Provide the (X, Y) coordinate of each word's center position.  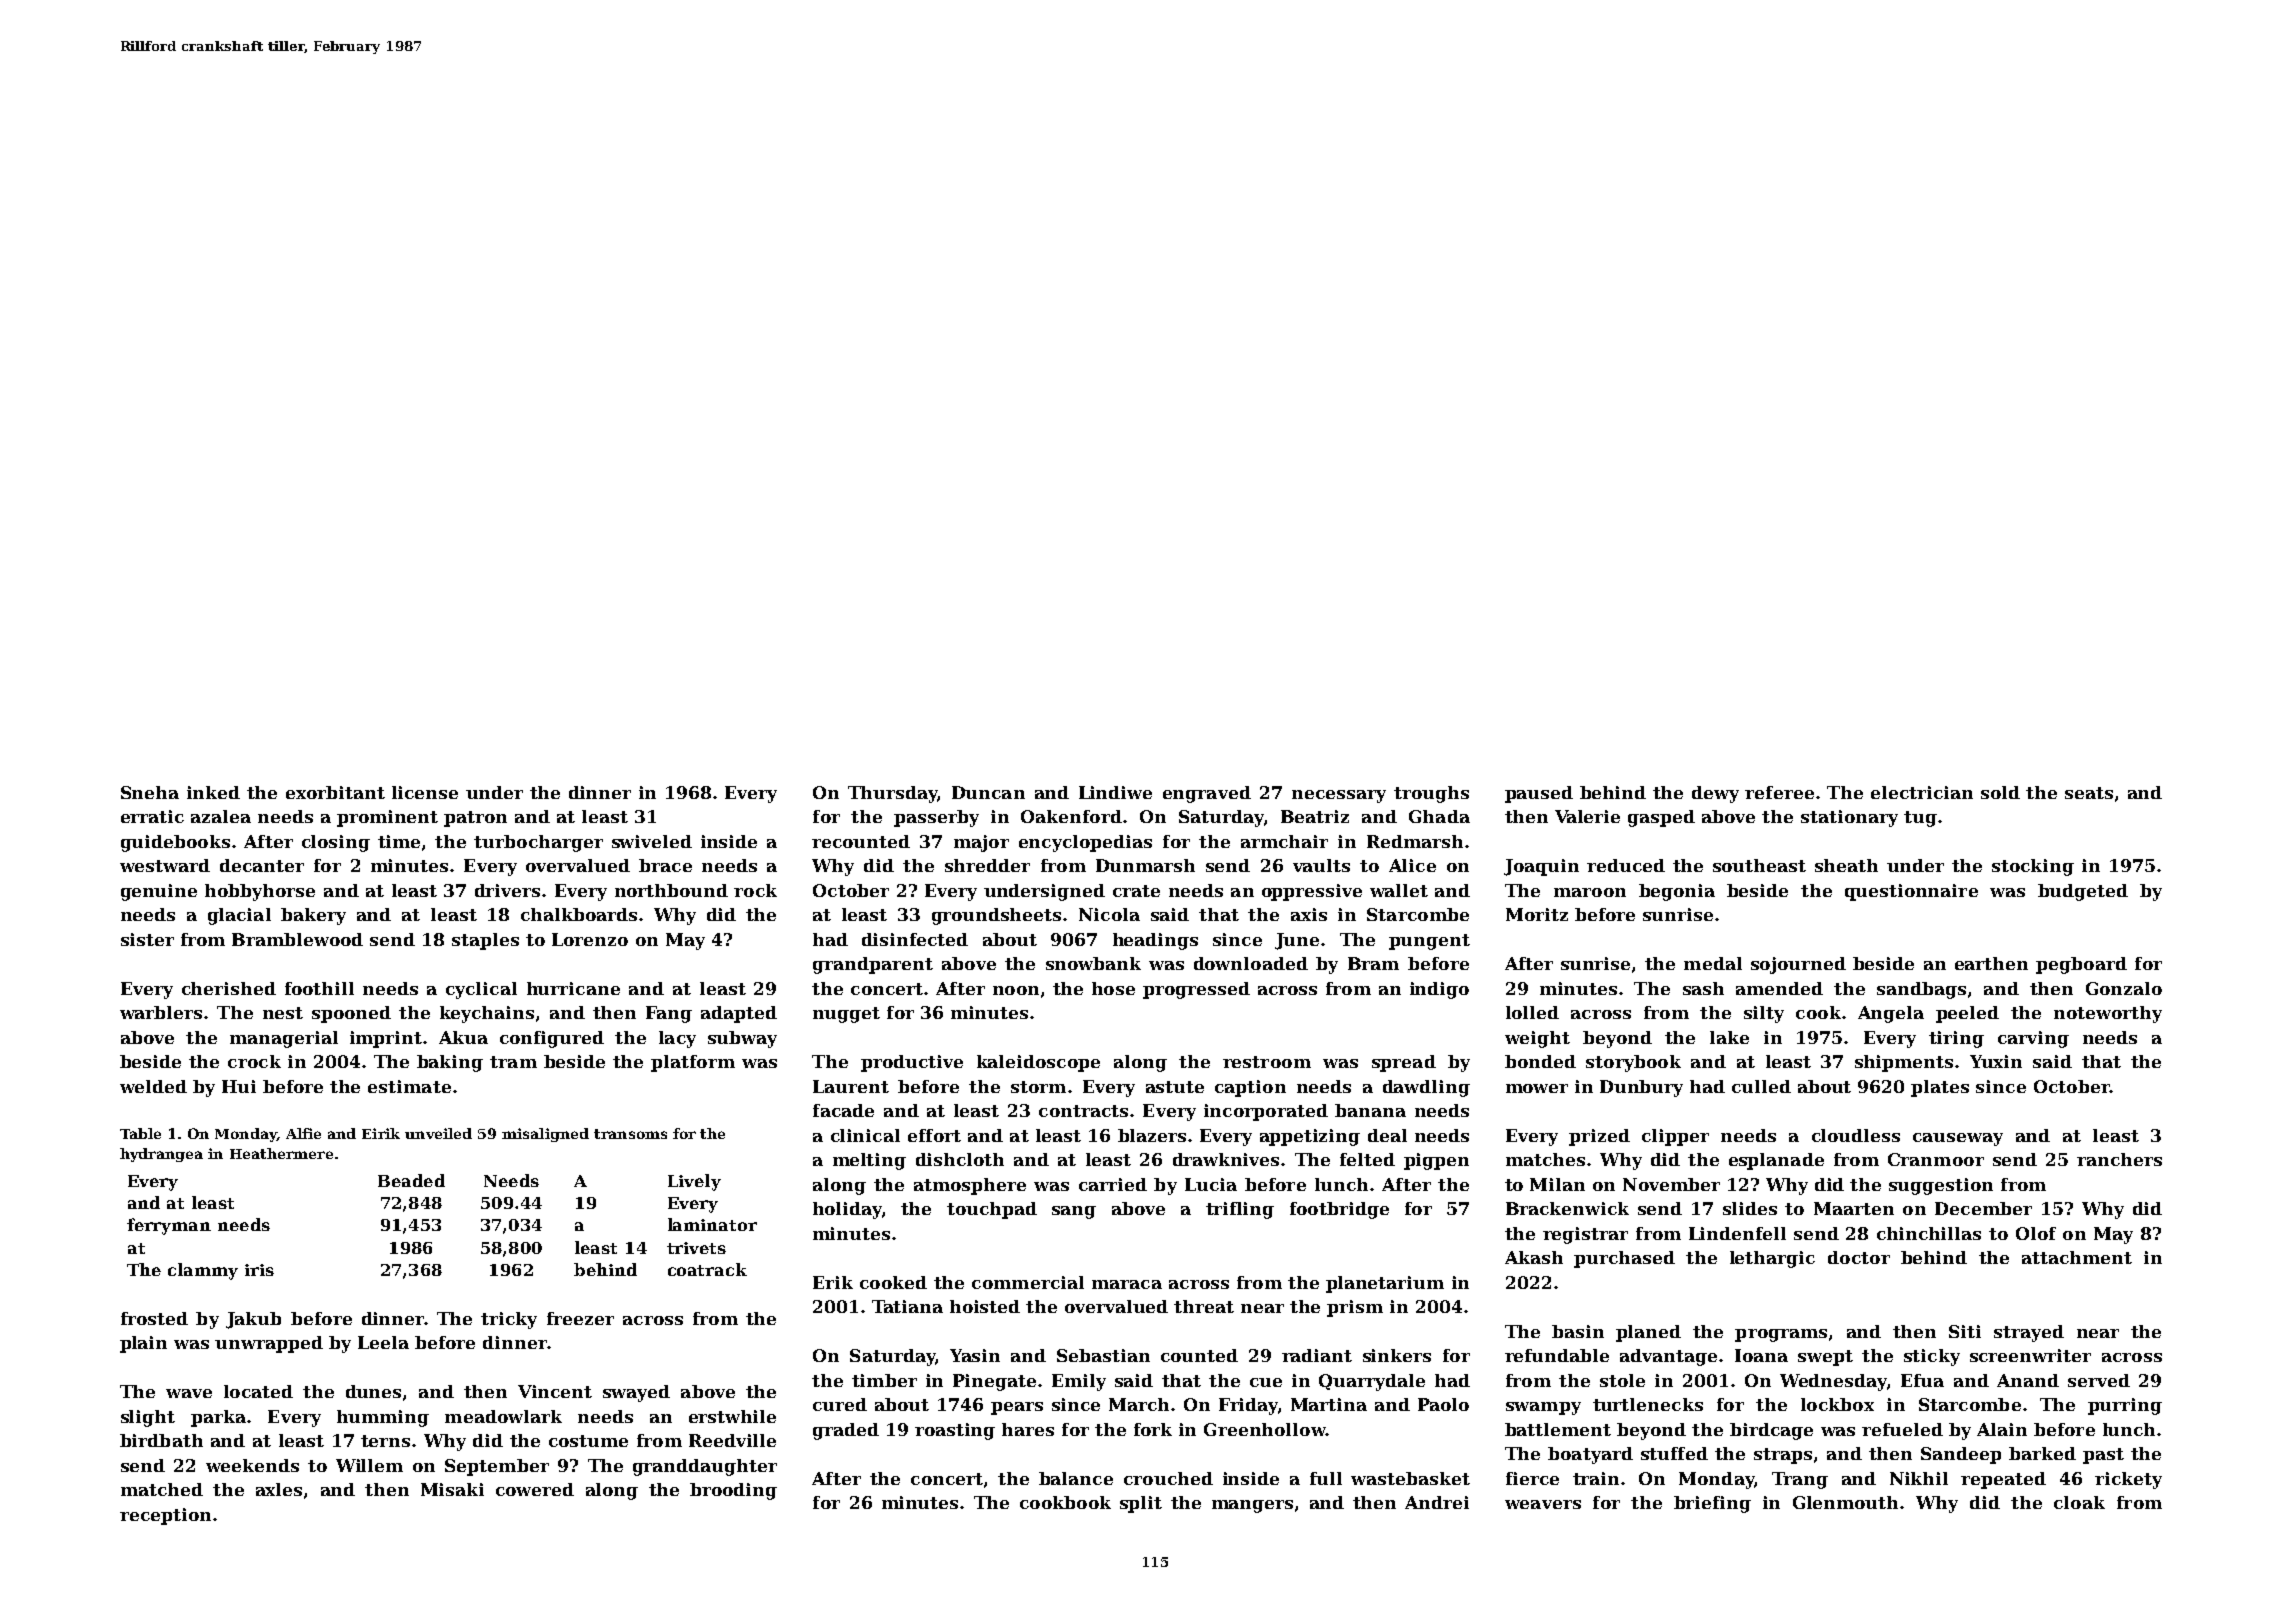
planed (1648, 1333)
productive (912, 1063)
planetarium (1385, 1284)
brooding (733, 1491)
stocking (2033, 867)
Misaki (452, 1489)
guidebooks (175, 843)
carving (2033, 1039)
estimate (409, 1086)
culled (1761, 1086)
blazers (1152, 1135)
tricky (509, 1320)
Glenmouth (1845, 1502)
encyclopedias (1085, 843)
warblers (161, 1012)
